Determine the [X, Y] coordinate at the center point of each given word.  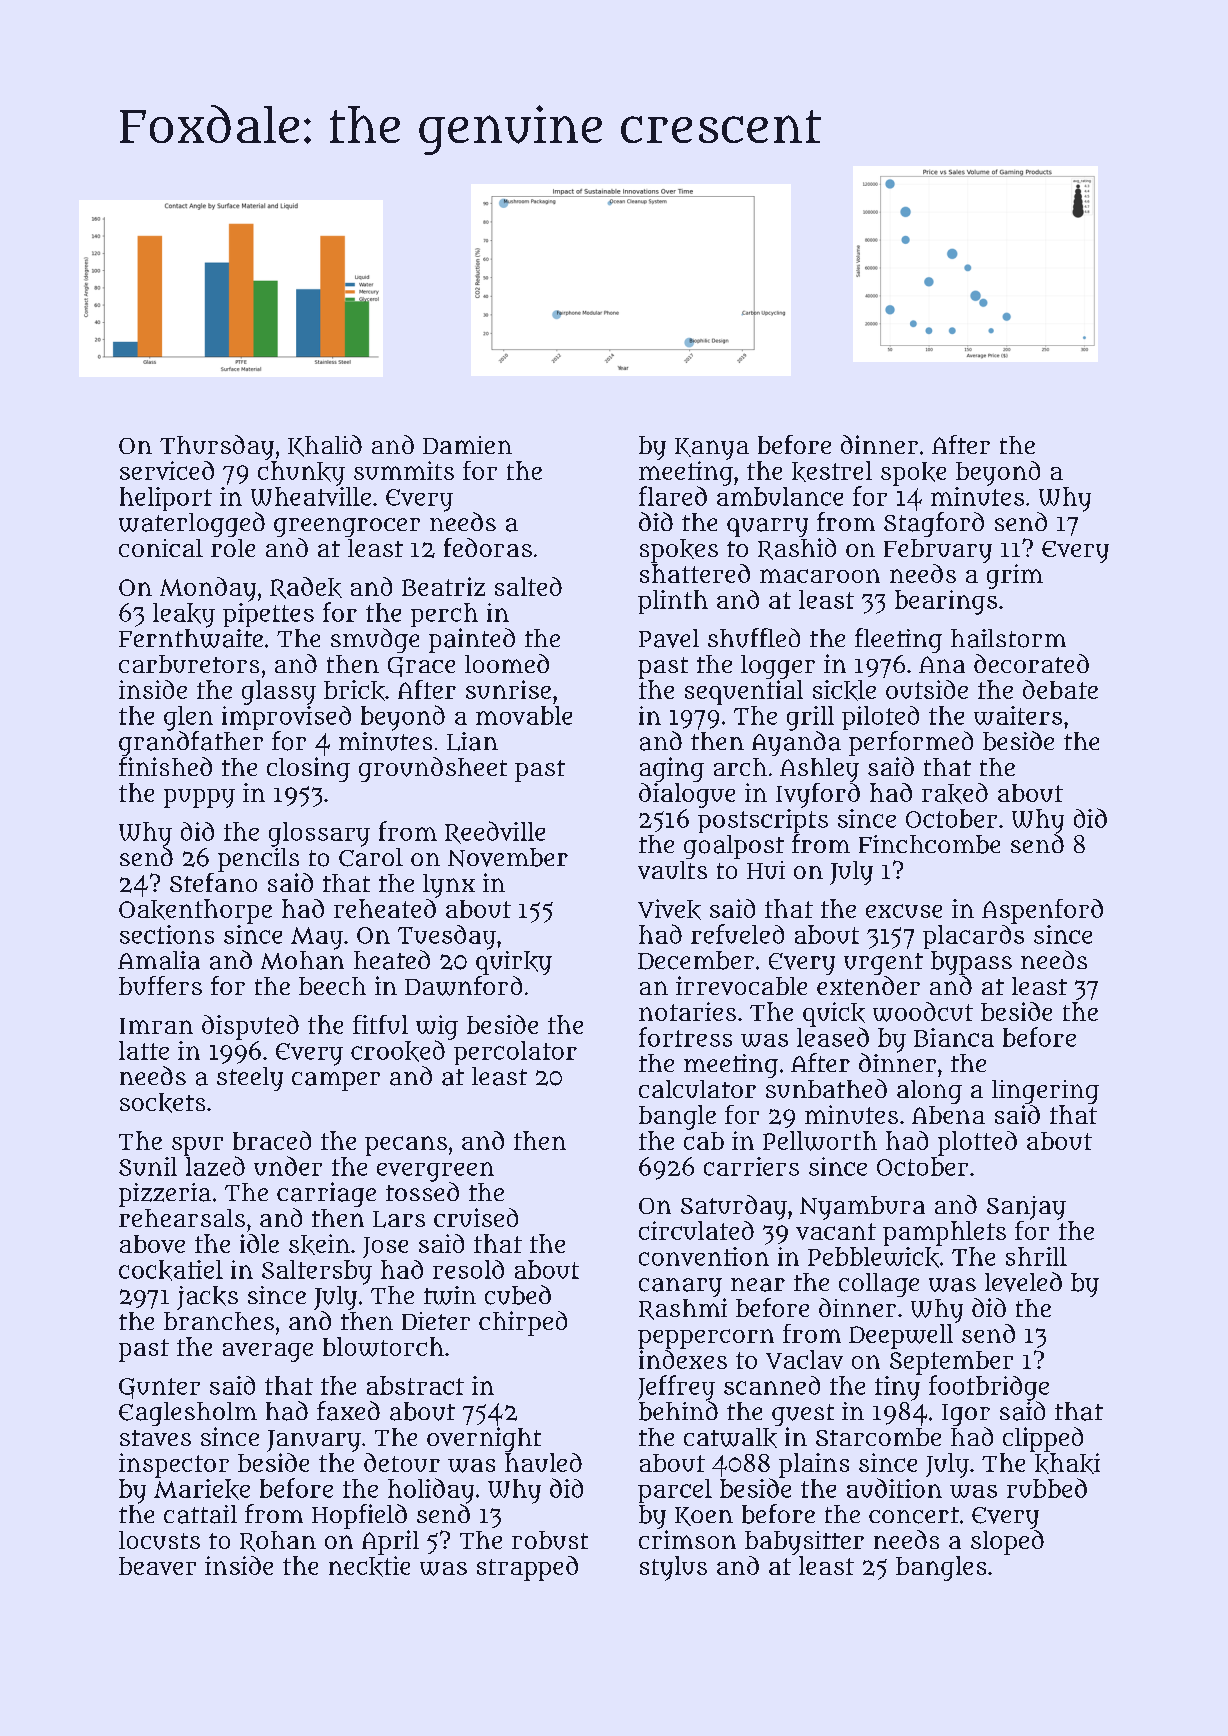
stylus [673, 1568]
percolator [515, 1053]
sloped [1007, 1542]
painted [472, 640]
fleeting [898, 640]
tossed [422, 1191]
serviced [167, 470]
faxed [348, 1411]
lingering [1045, 1092]
